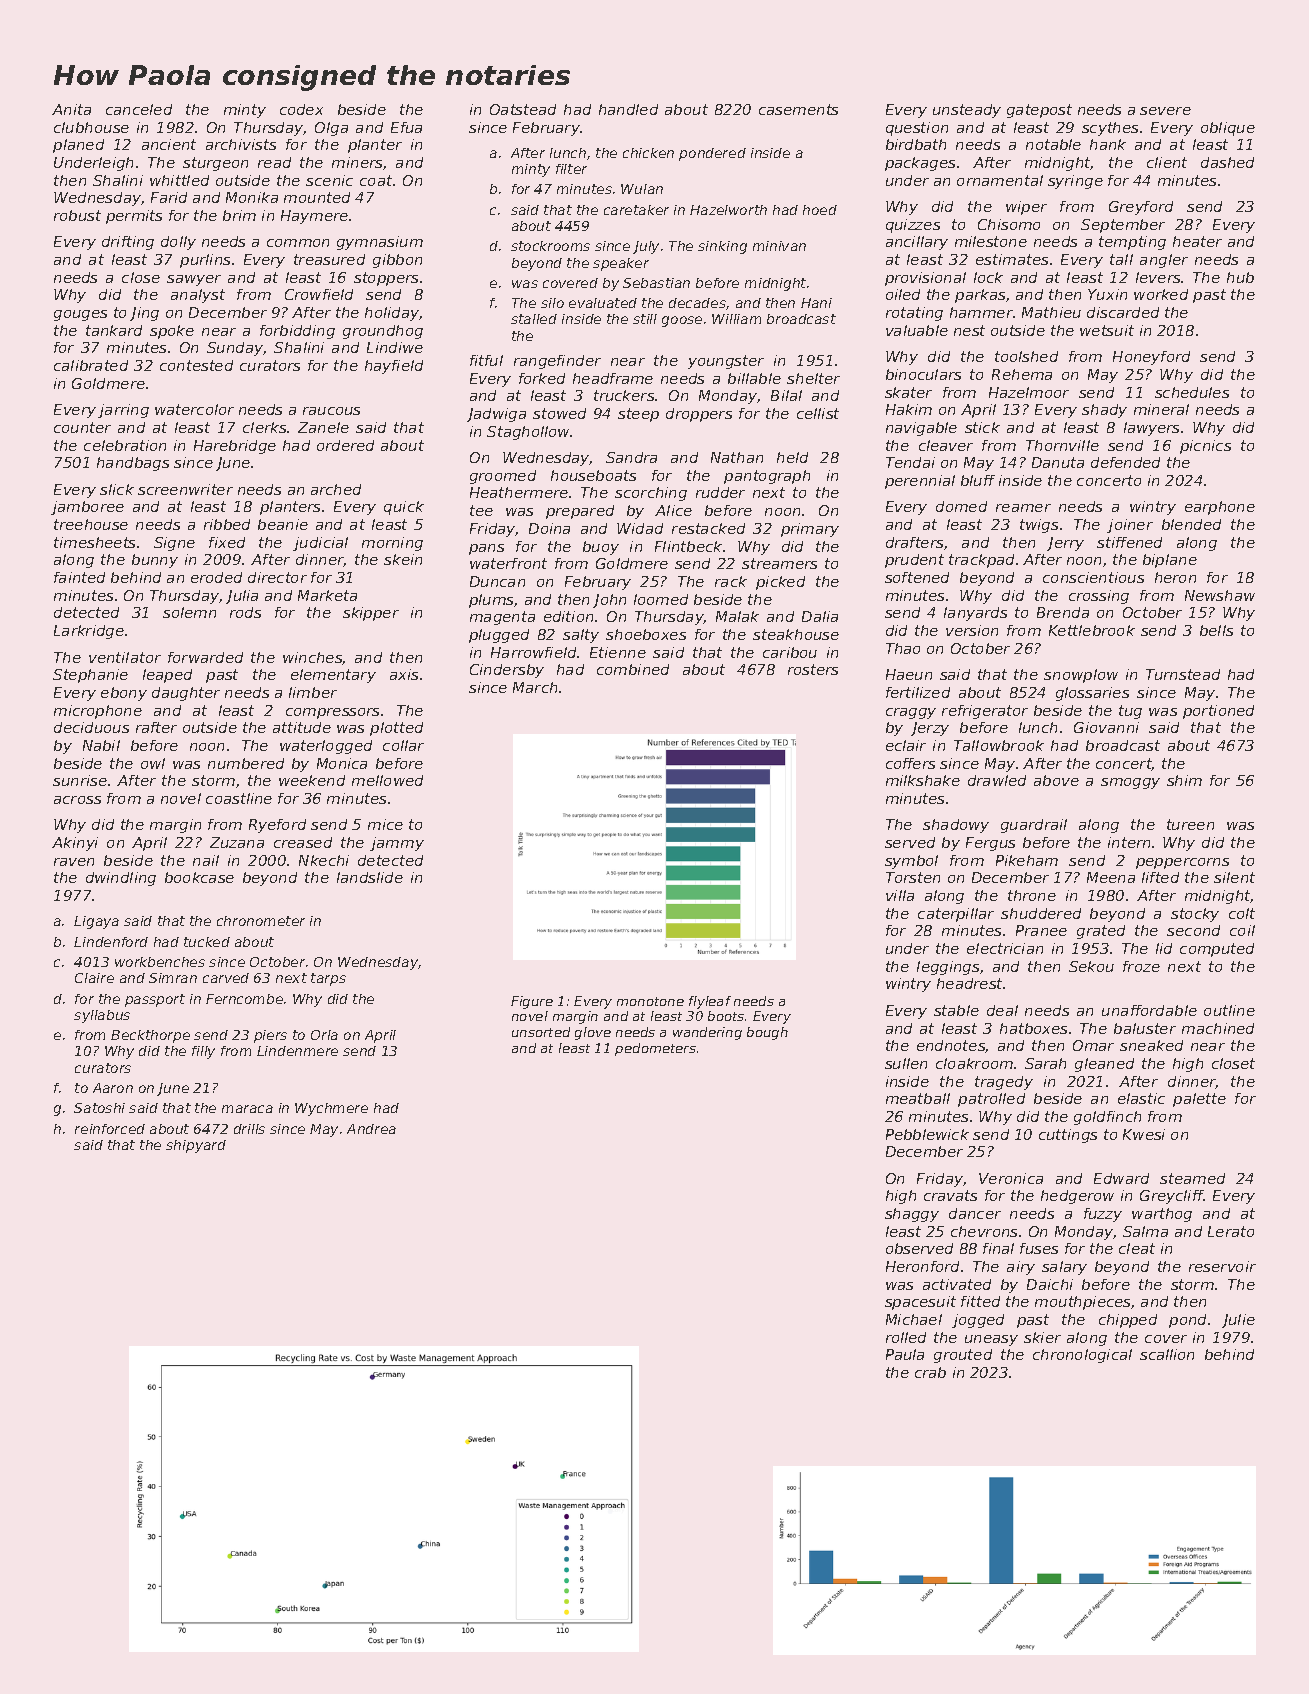 This image has height=1694, width=1309. I want to click on shipyard, so click(196, 1146).
